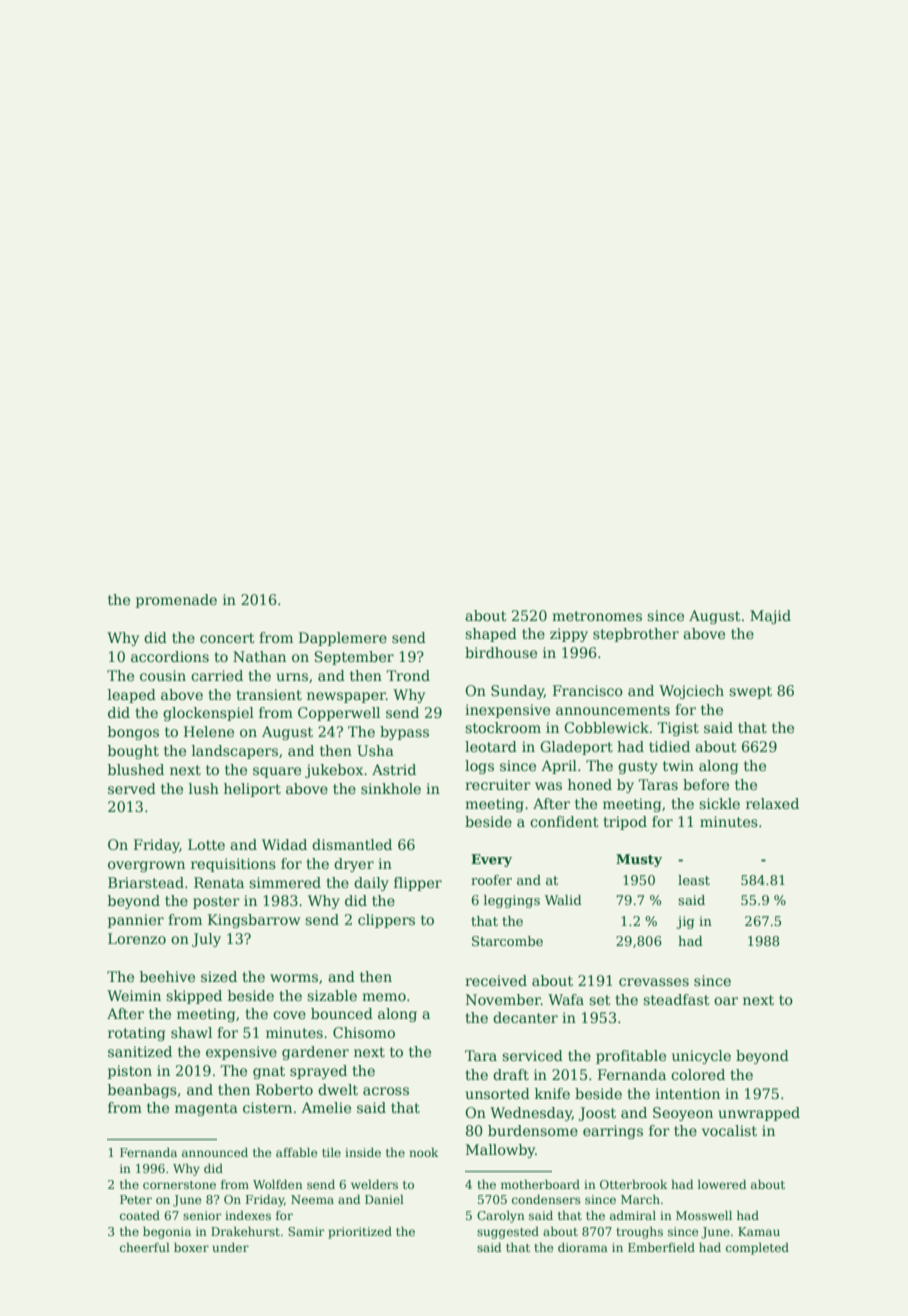 The width and height of the screenshot is (908, 1316). Describe the element at coordinates (306, 1231) in the screenshot. I see `Samir` at that location.
